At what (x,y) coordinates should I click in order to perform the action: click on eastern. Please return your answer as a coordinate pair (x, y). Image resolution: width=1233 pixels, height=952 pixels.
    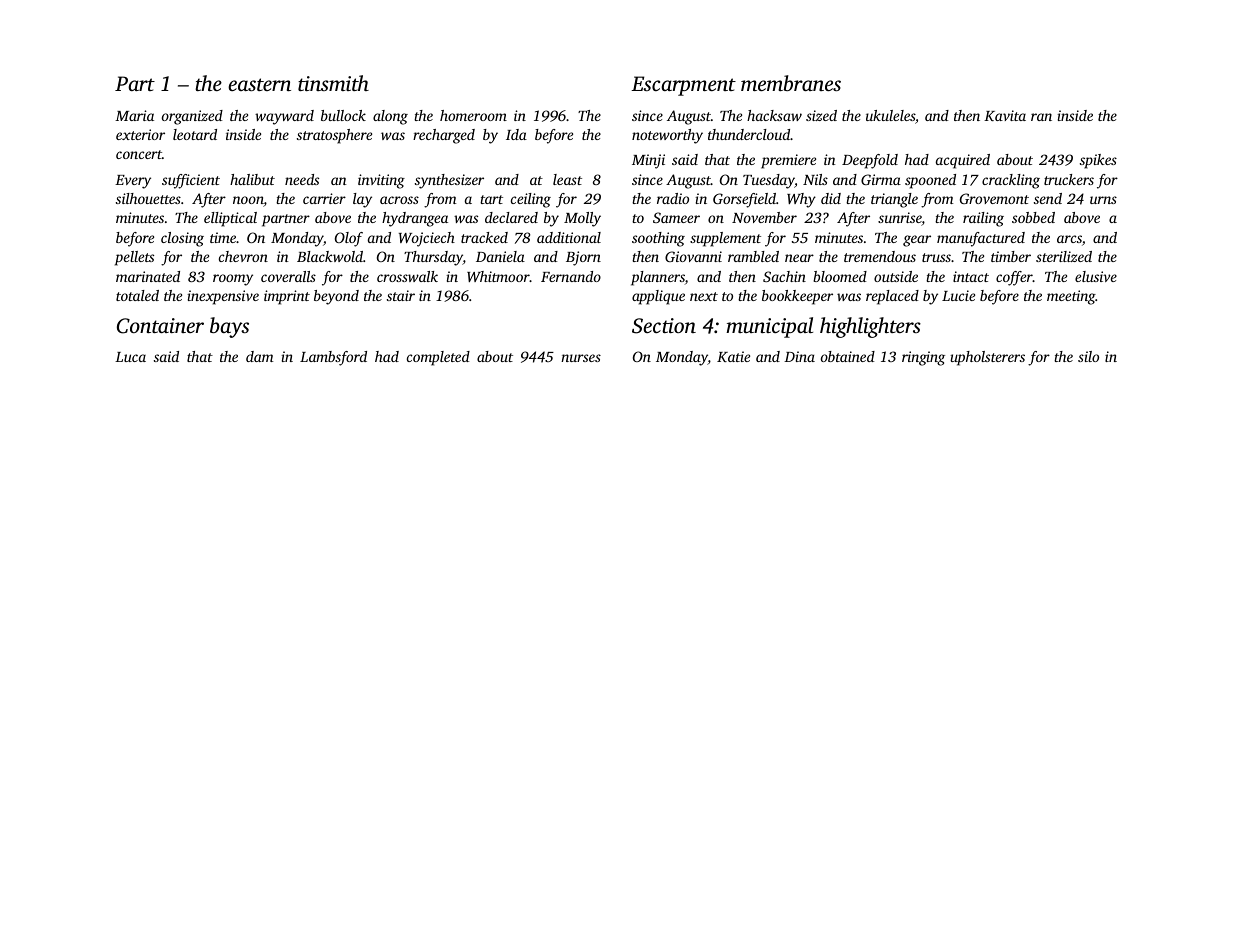
    Looking at the image, I should click on (259, 84).
